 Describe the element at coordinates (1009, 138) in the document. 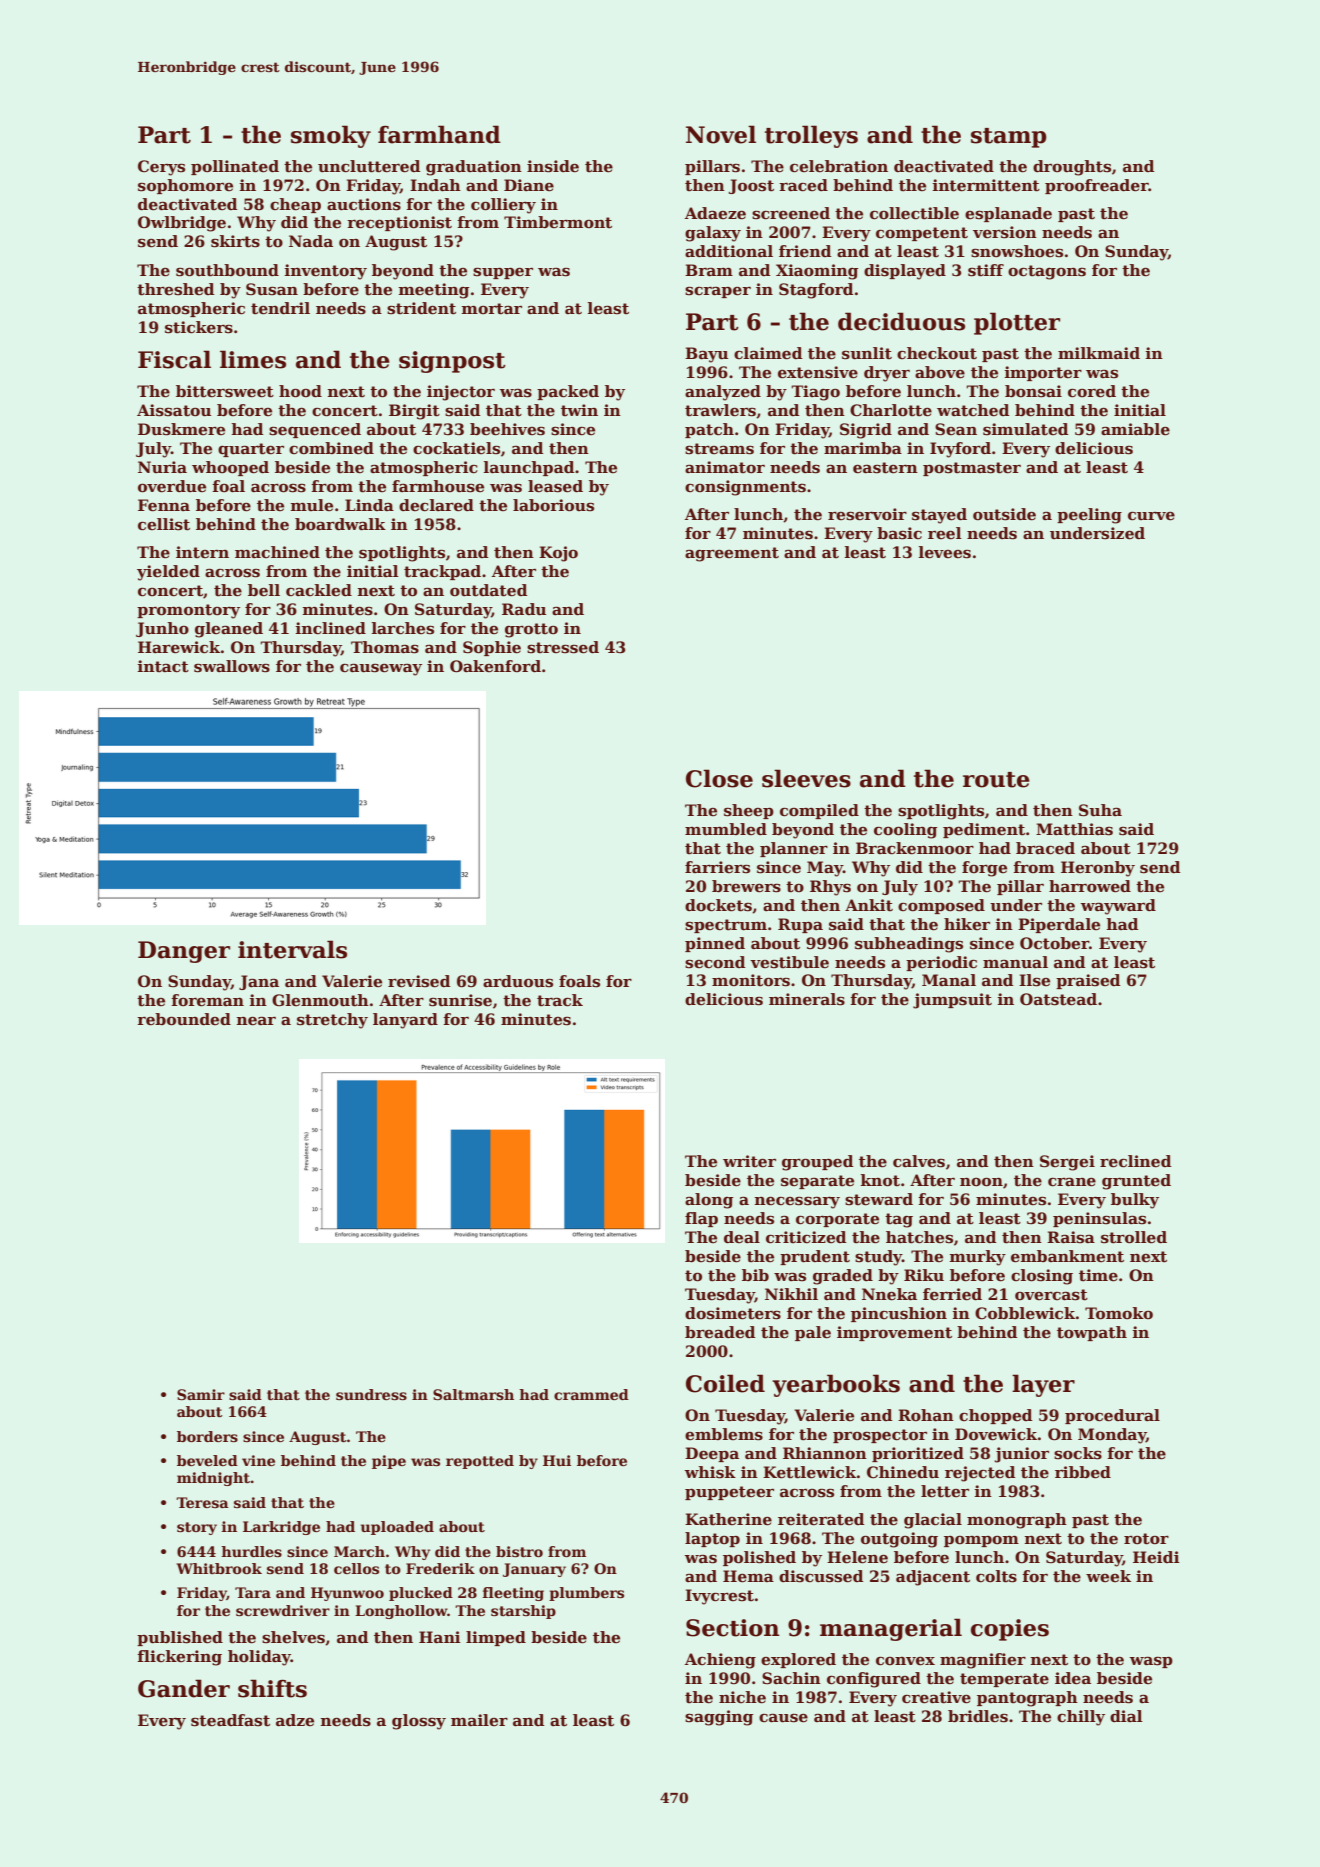

I see `stamp` at that location.
